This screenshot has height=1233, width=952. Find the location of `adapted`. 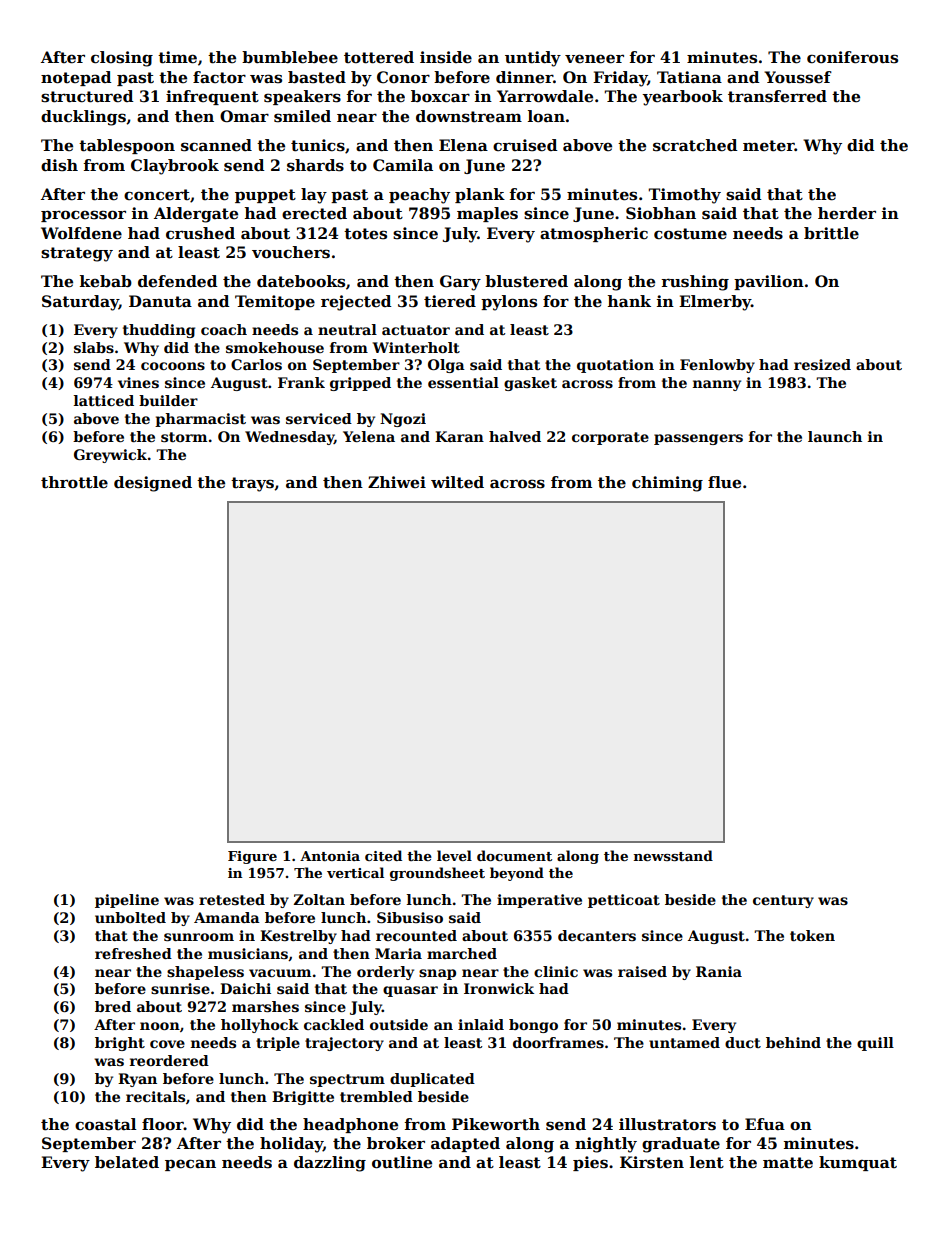

adapted is located at coordinates (465, 1144).
